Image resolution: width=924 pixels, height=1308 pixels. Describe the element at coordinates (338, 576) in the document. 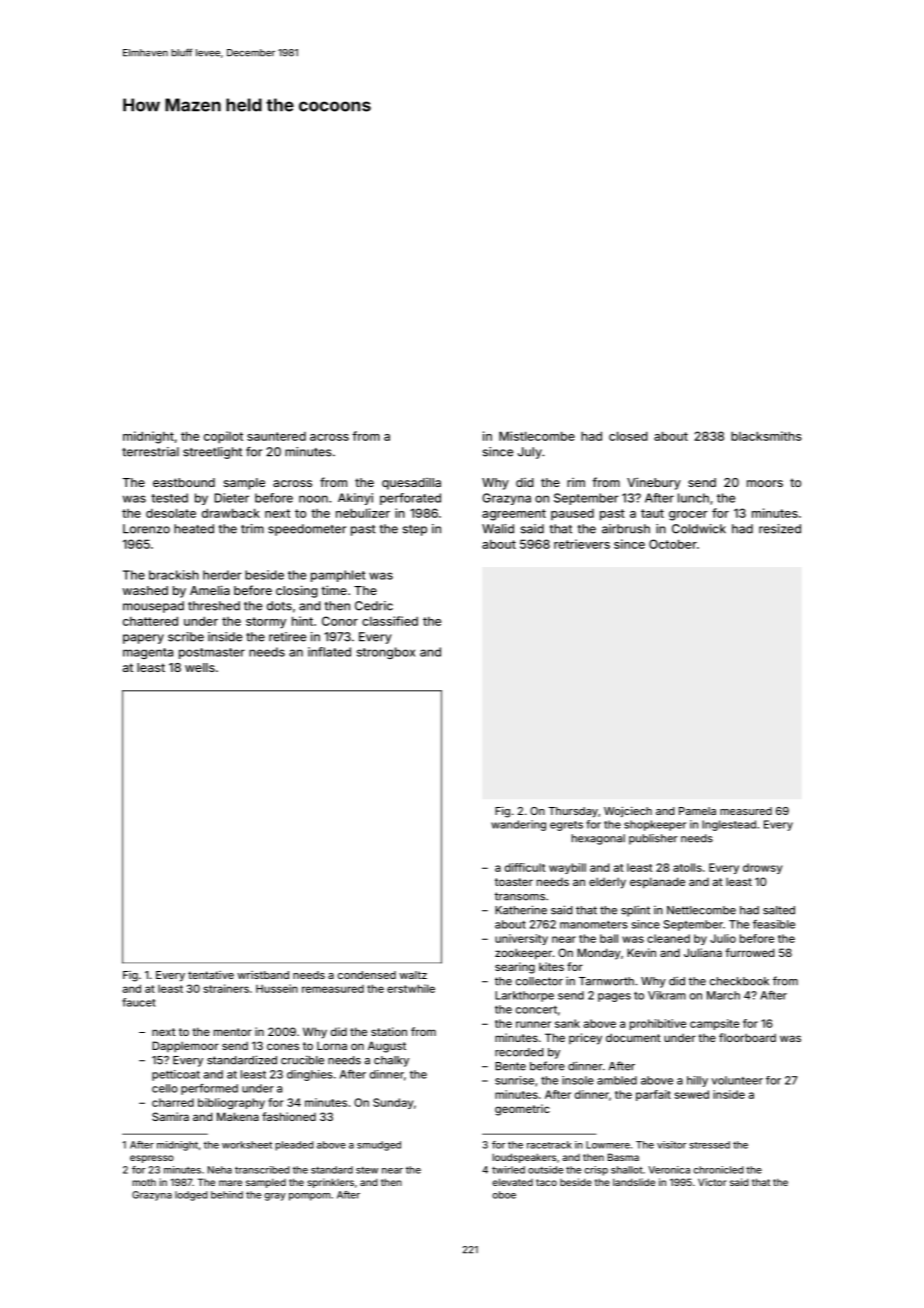

I see `pamphlet` at that location.
